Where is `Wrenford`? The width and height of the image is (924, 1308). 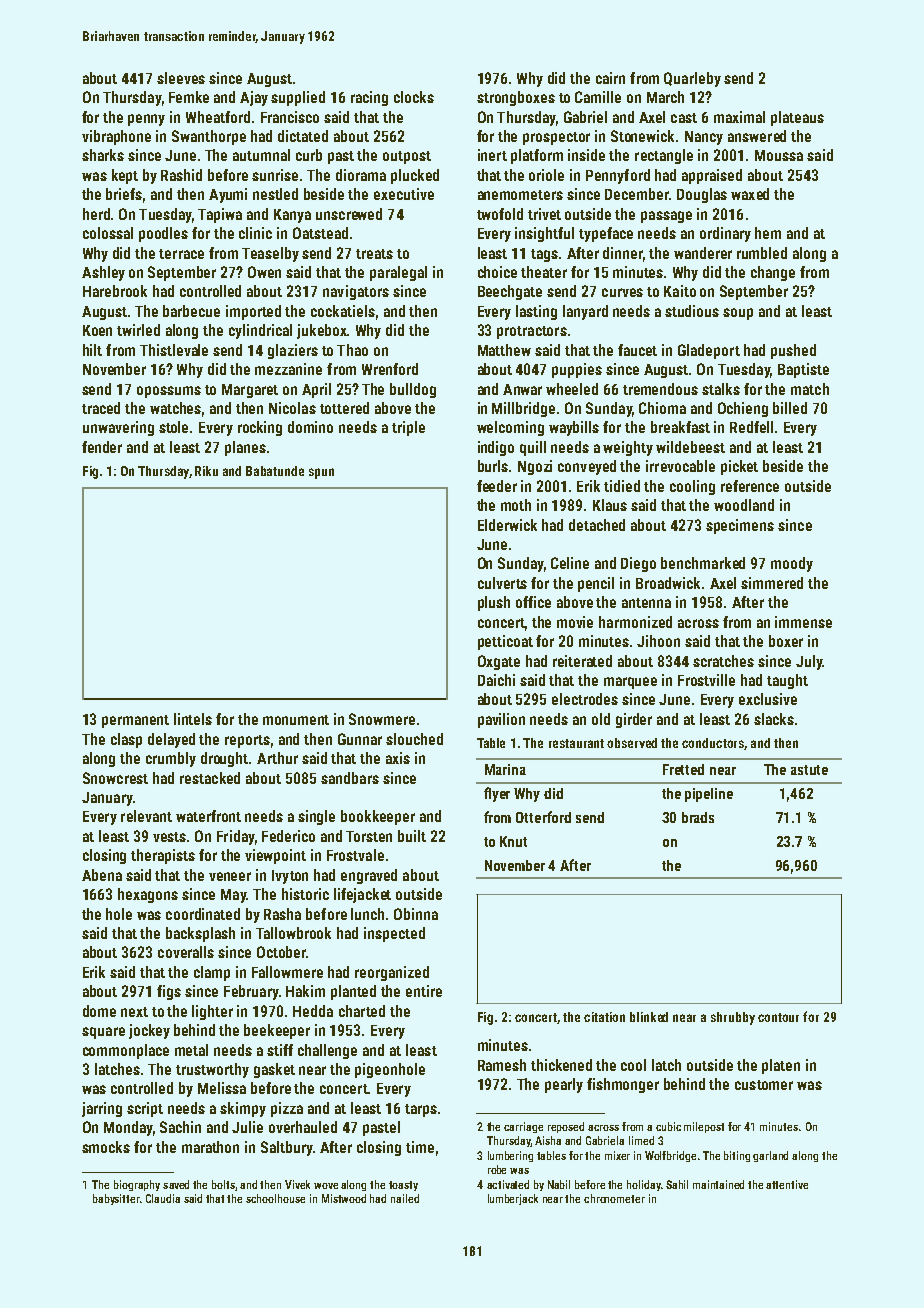 Wrenford is located at coordinates (390, 369).
